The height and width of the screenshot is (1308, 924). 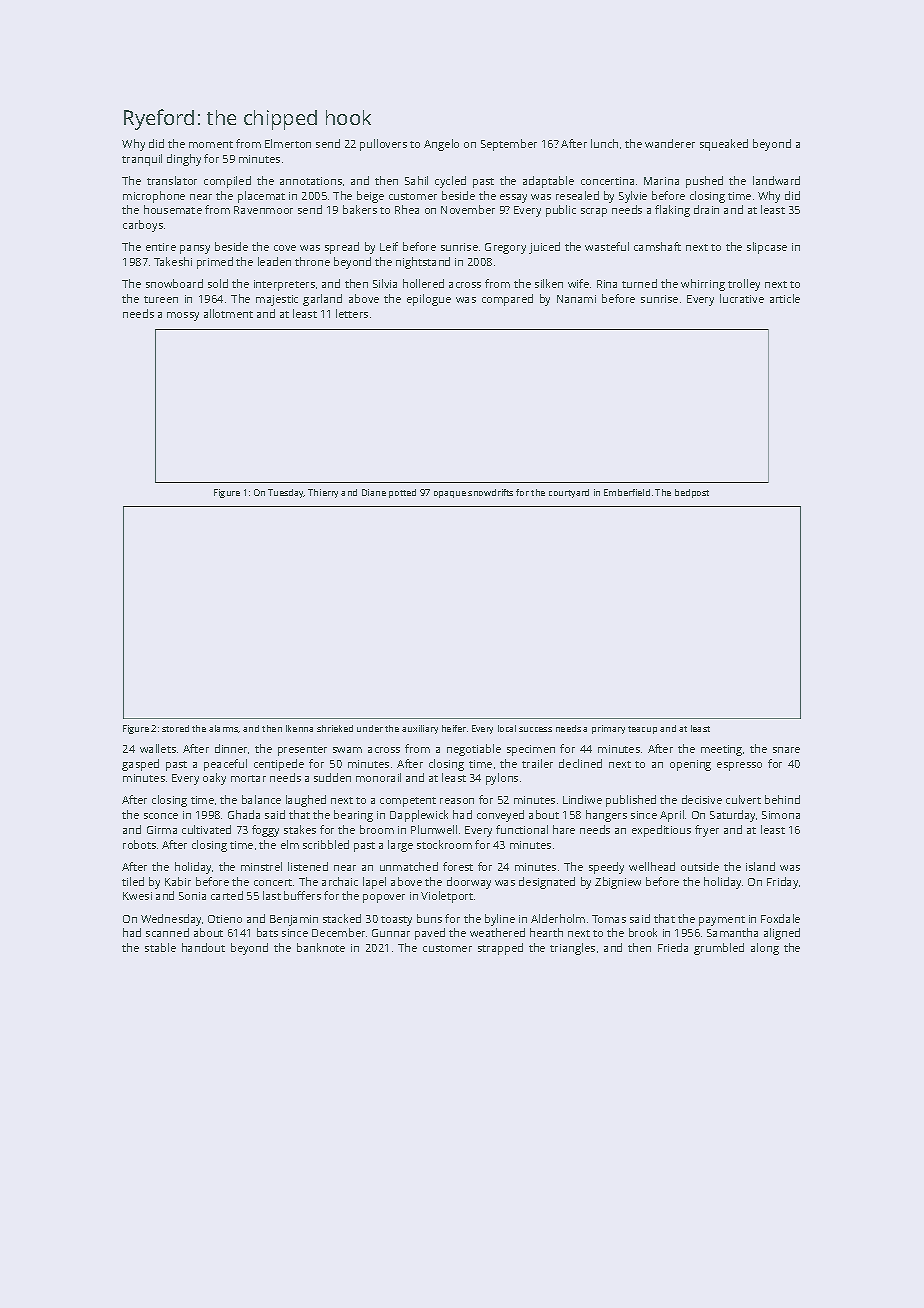 I want to click on flaking, so click(x=672, y=211).
